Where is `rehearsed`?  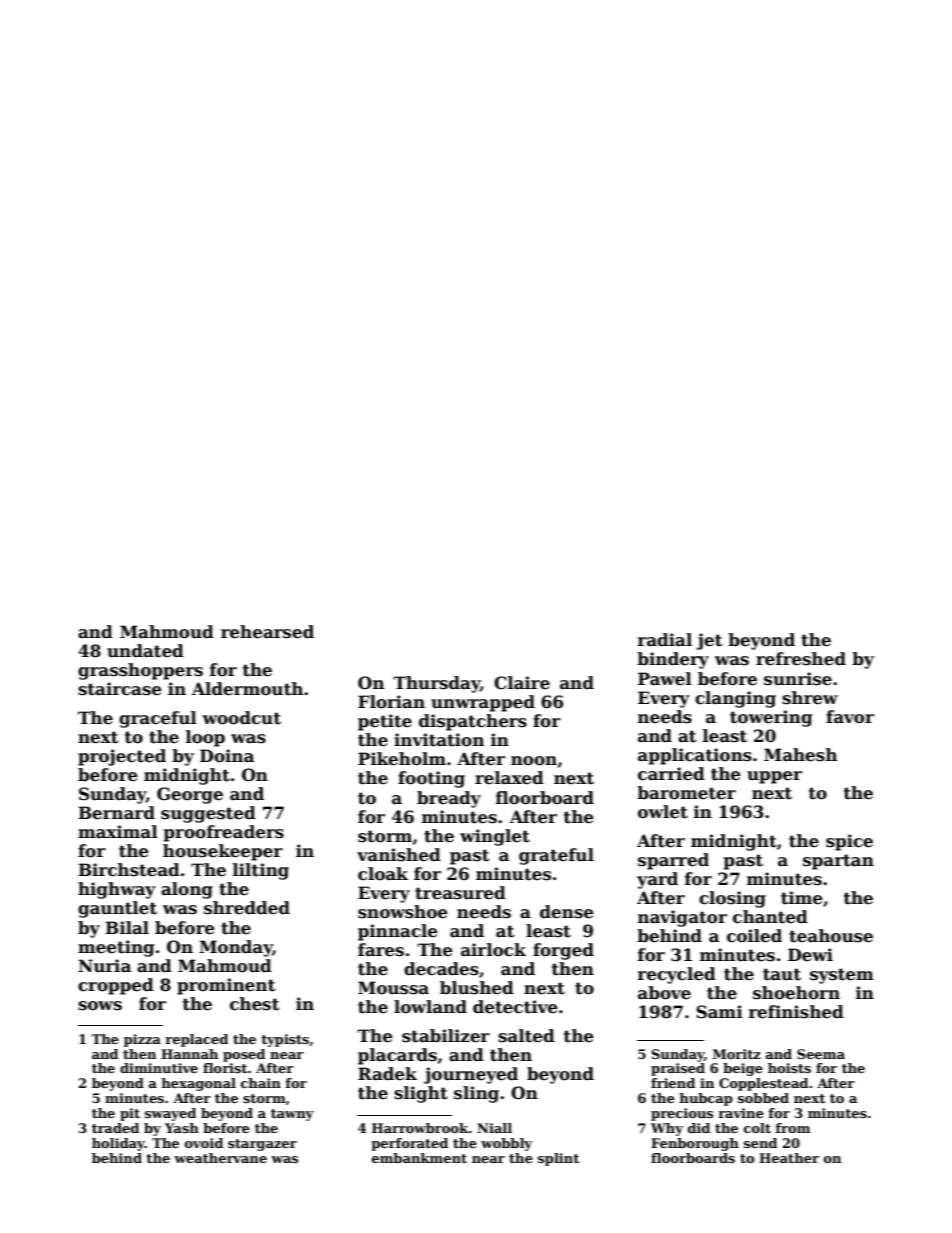
rehearsed is located at coordinates (267, 632).
